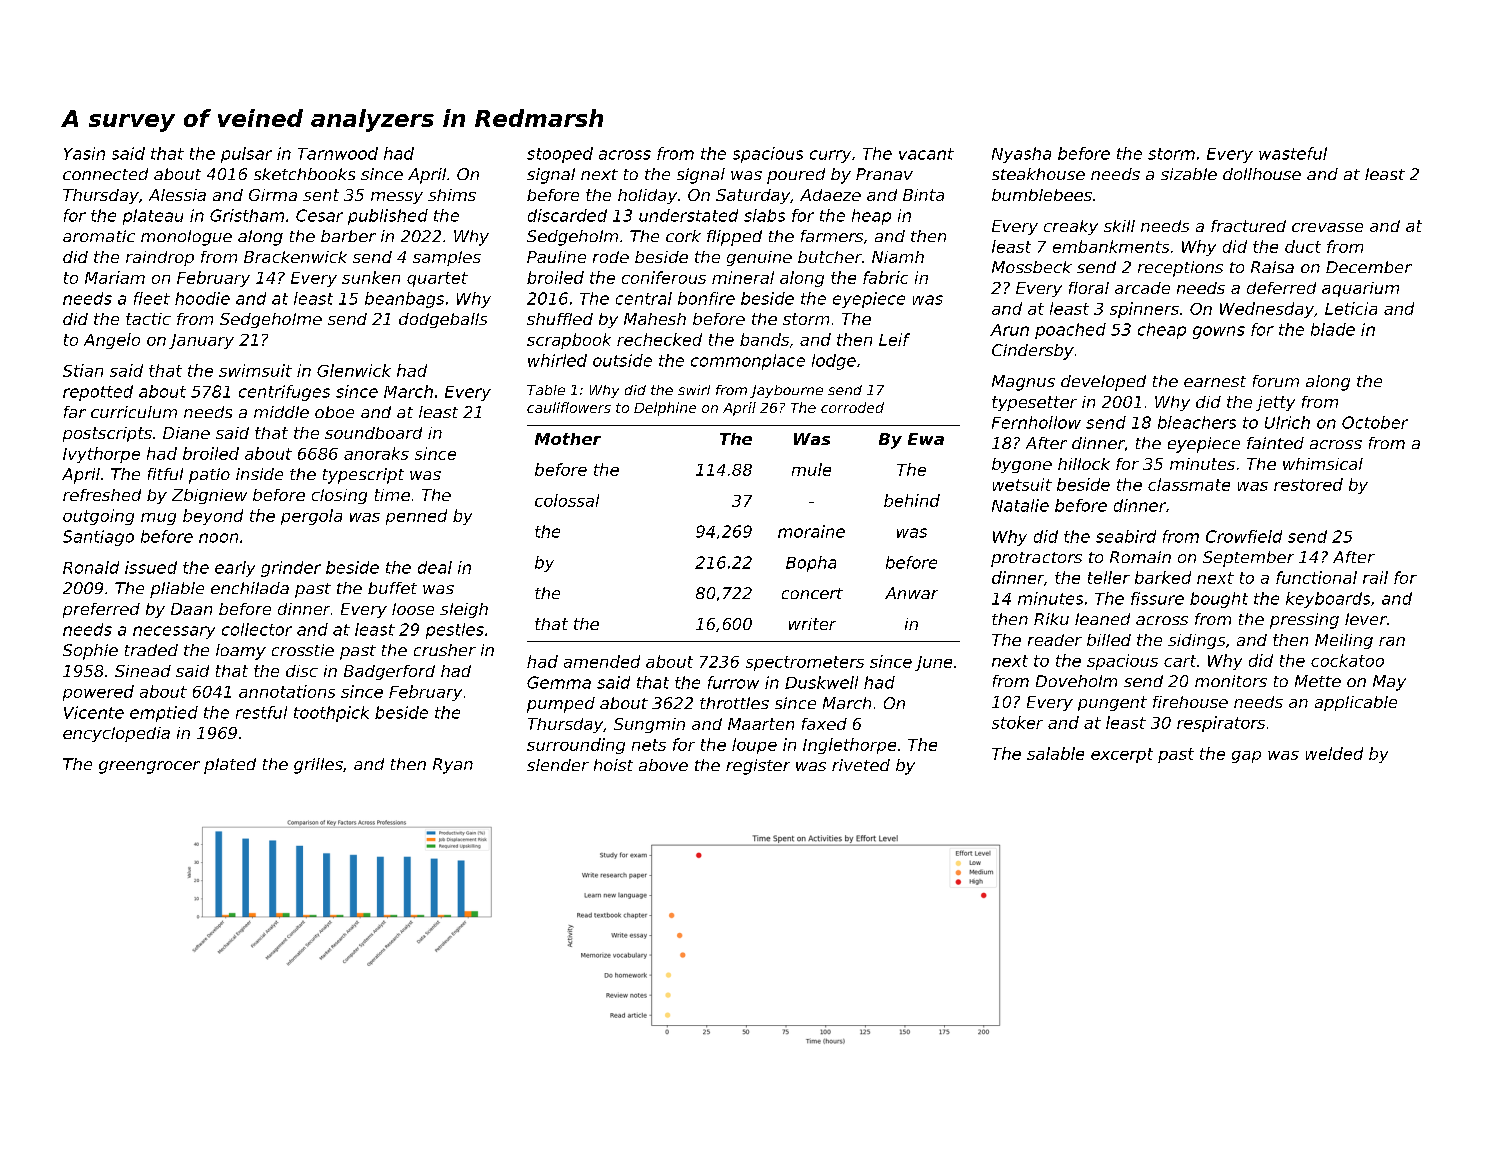 The height and width of the screenshot is (1149, 1487). Describe the element at coordinates (94, 712) in the screenshot. I see `Vicente` at that location.
